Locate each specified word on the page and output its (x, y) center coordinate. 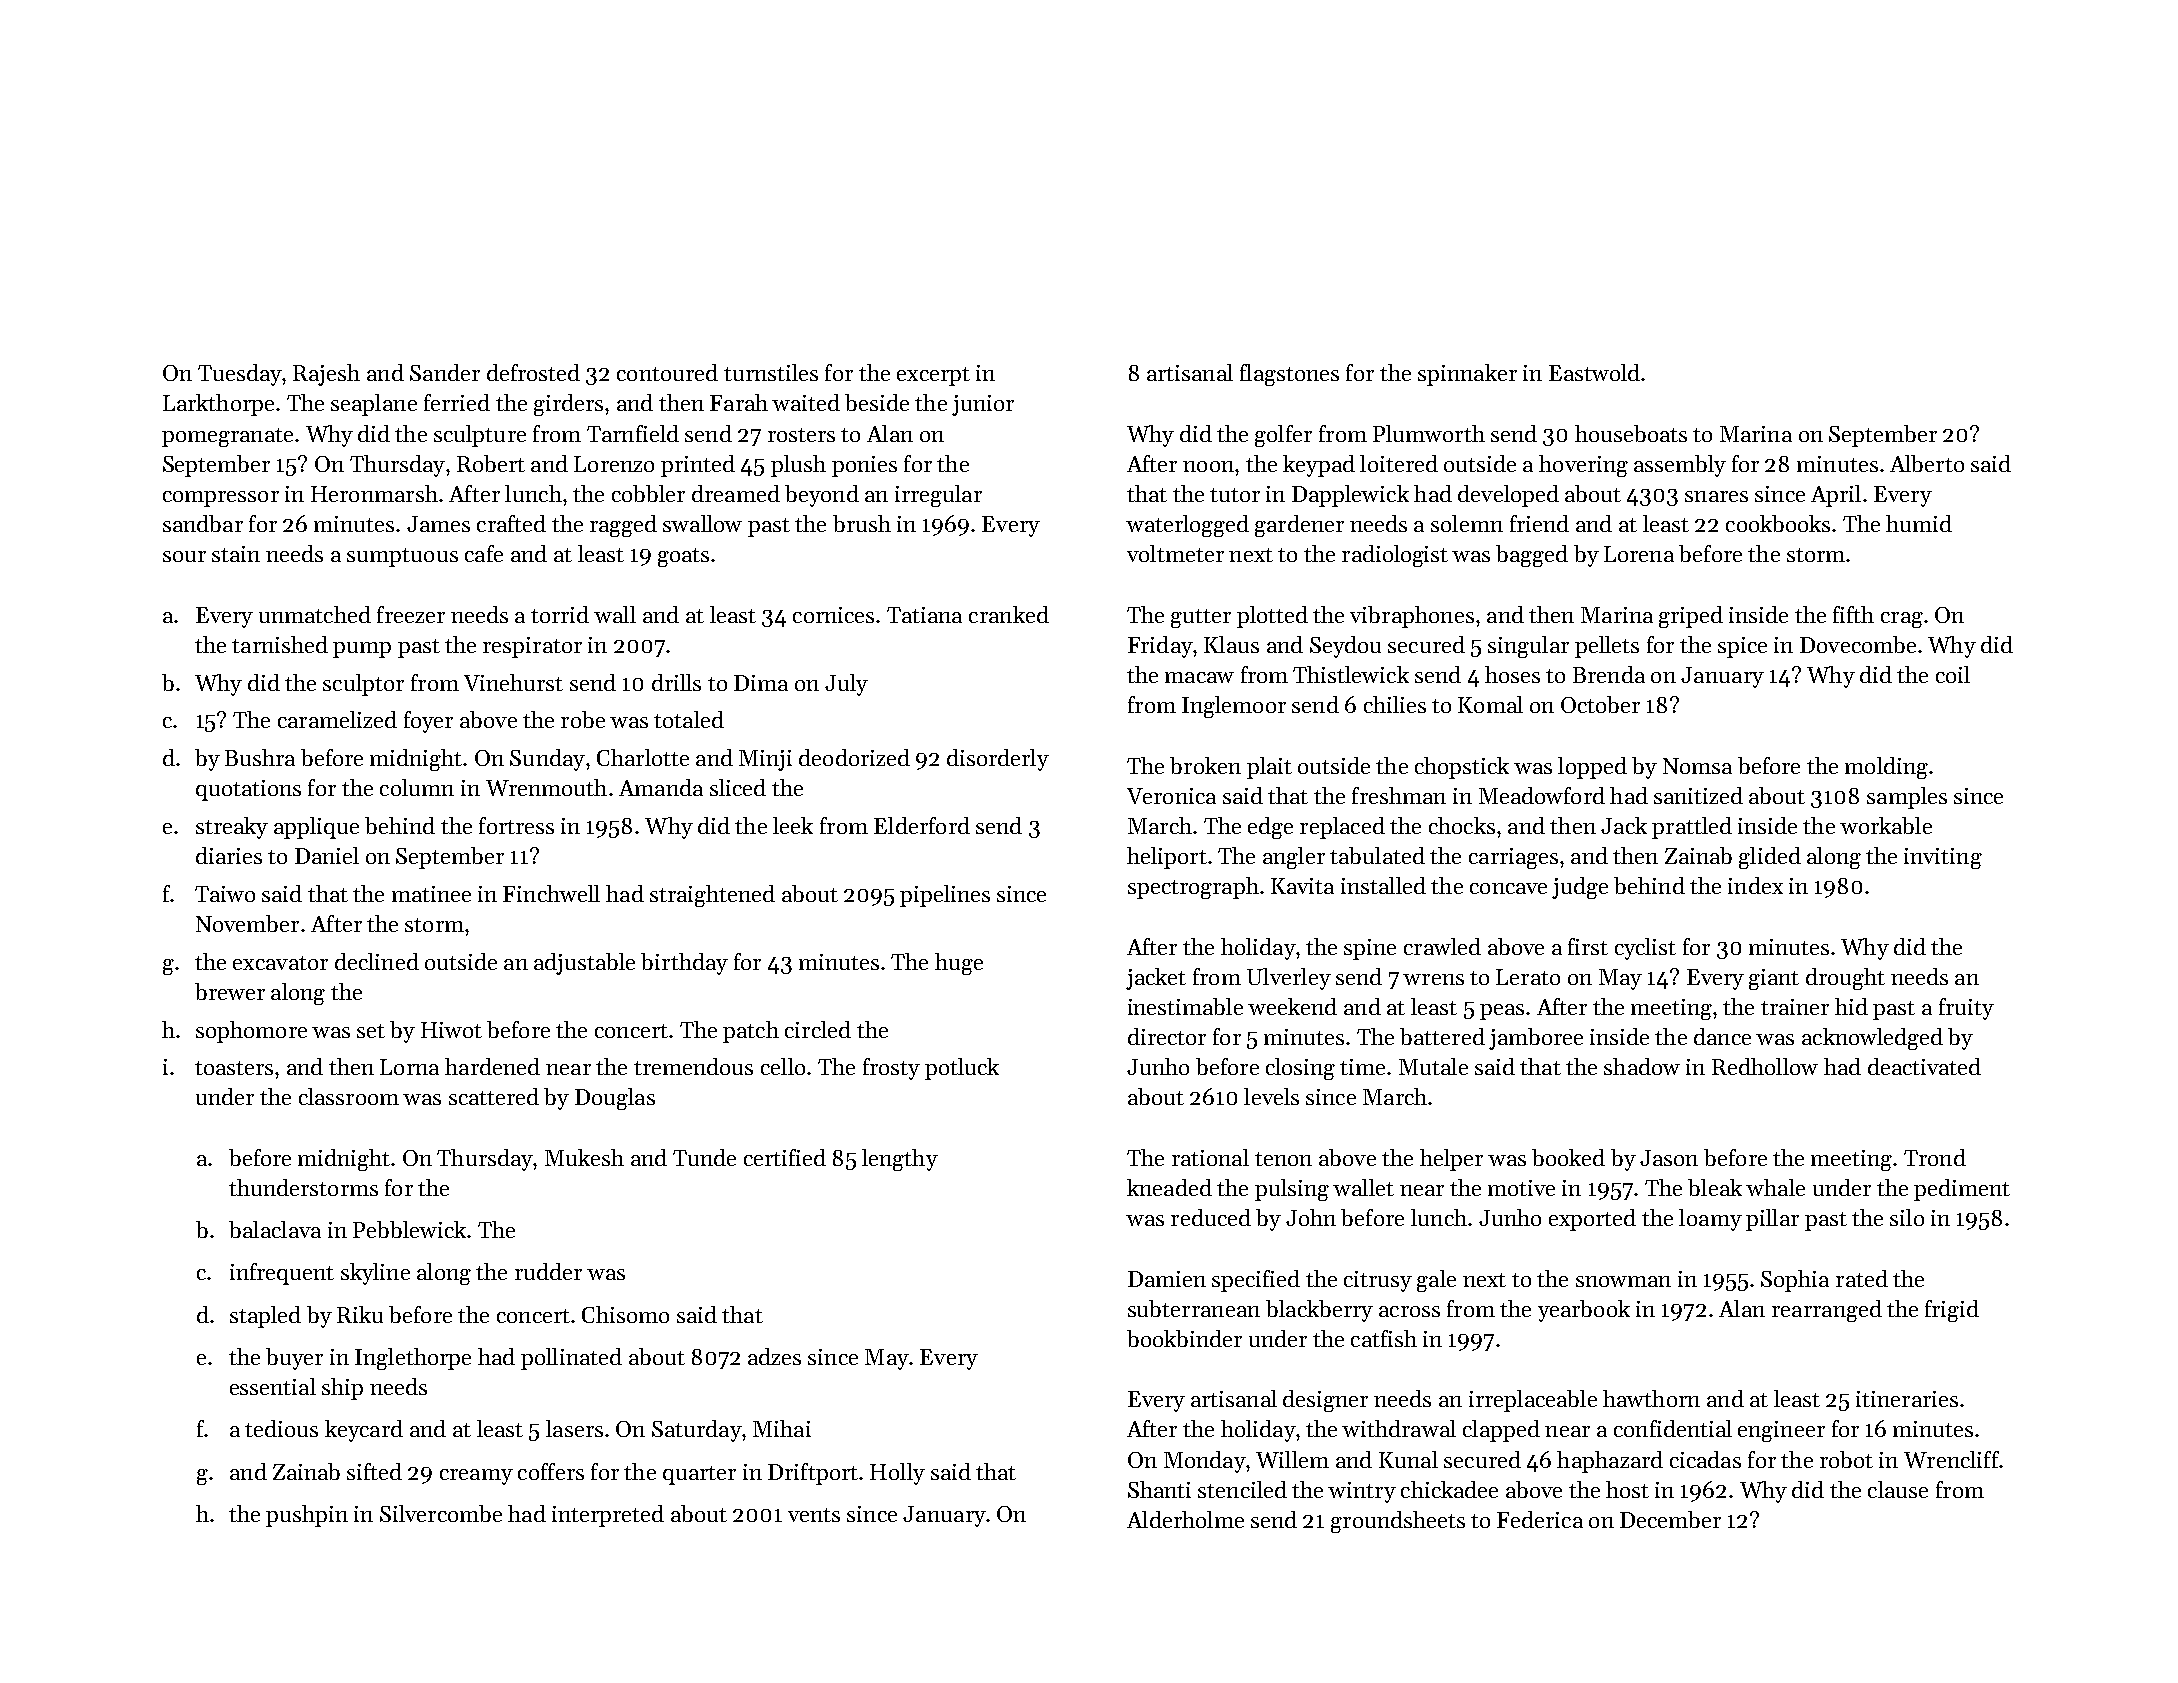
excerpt (933, 376)
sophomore (251, 1032)
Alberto (1927, 463)
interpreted (608, 1516)
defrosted (533, 372)
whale (1775, 1187)
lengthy (900, 1160)
